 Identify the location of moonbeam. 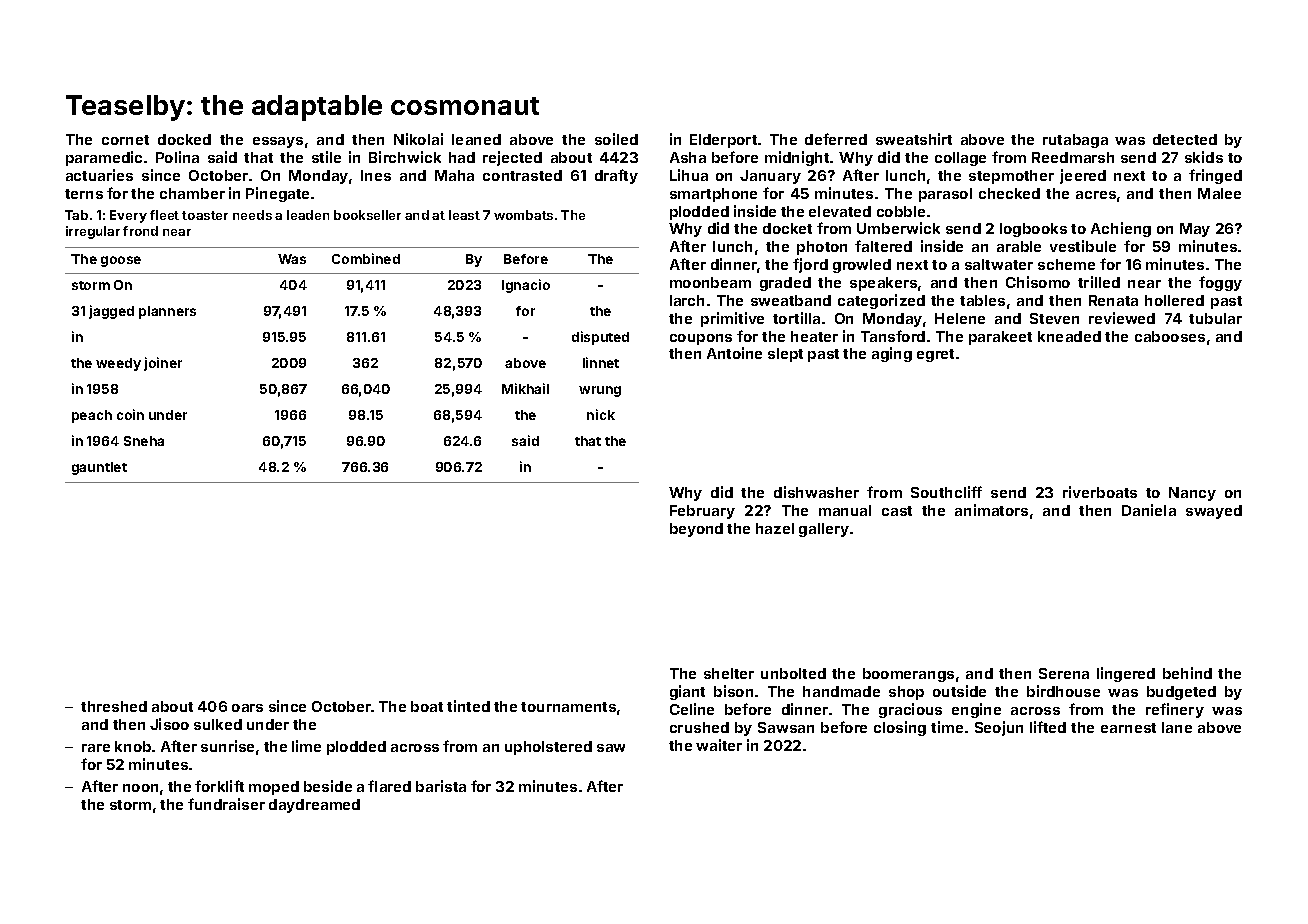
(710, 282).
